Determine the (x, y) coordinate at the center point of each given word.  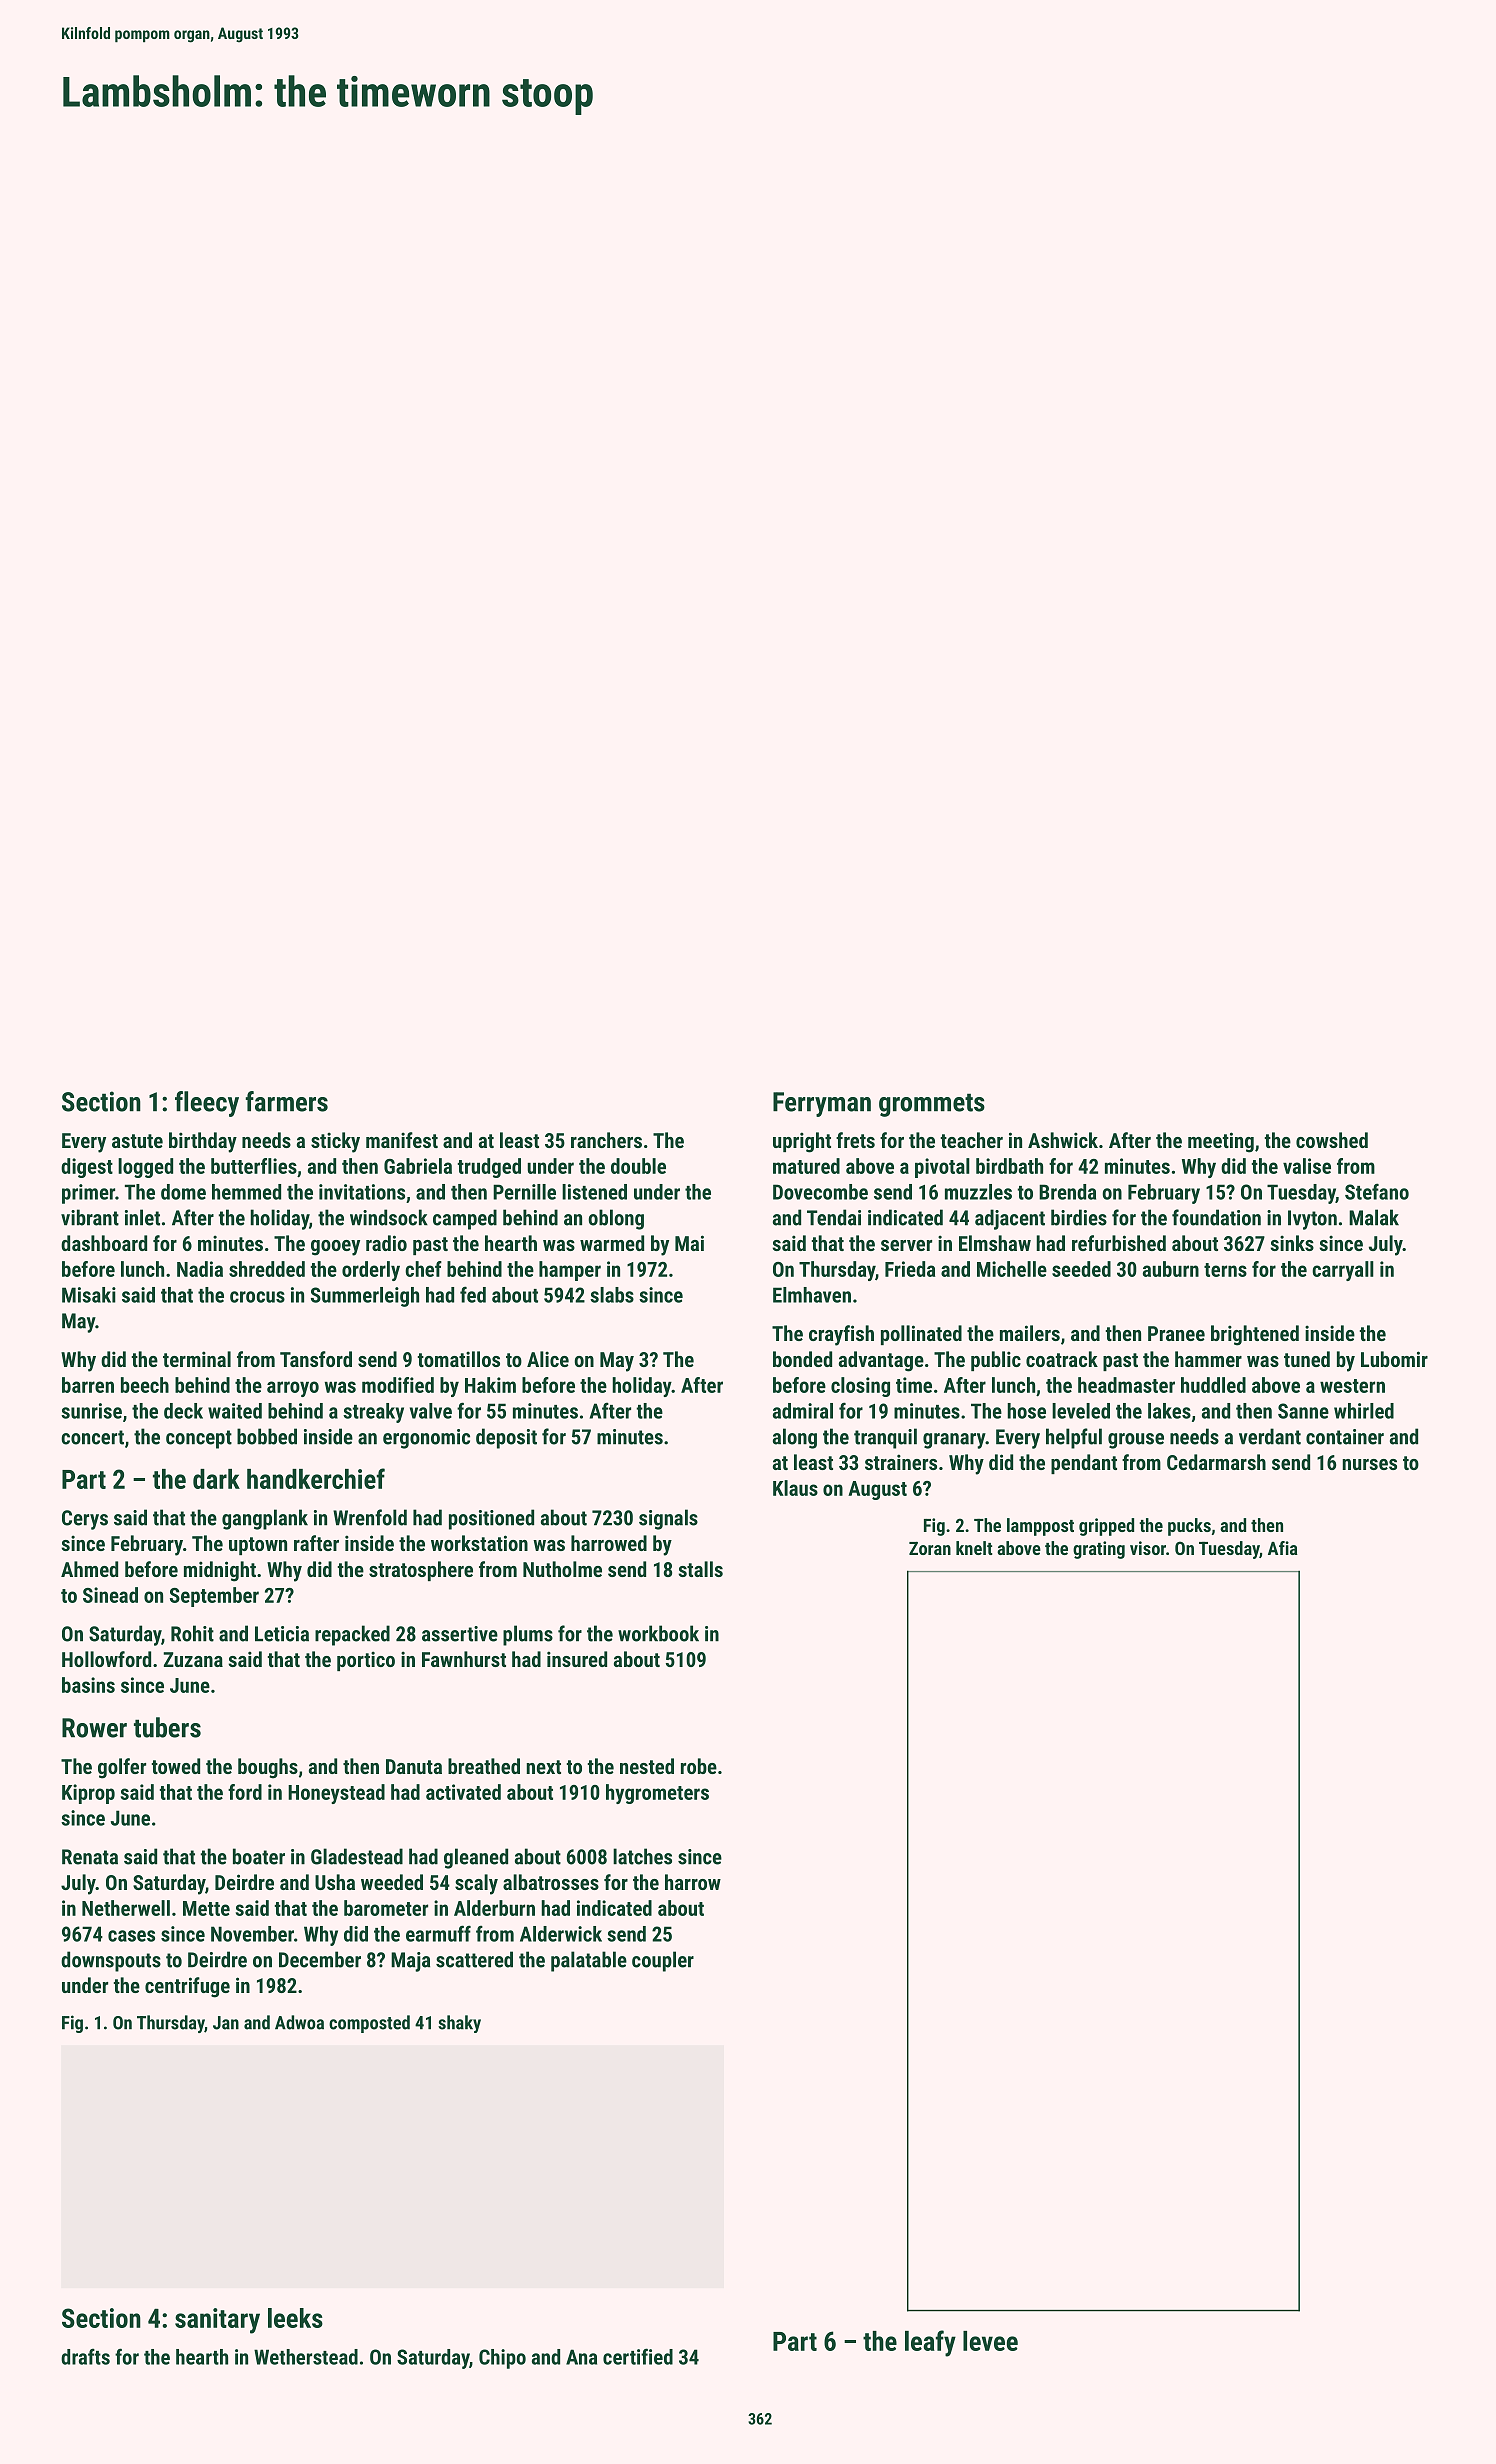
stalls (700, 1569)
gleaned (476, 1858)
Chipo (502, 2359)
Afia (1283, 1548)
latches (642, 1856)
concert (92, 1437)
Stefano (1377, 1191)
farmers (286, 1101)
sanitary (217, 2321)
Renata (90, 1857)
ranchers (606, 1140)
